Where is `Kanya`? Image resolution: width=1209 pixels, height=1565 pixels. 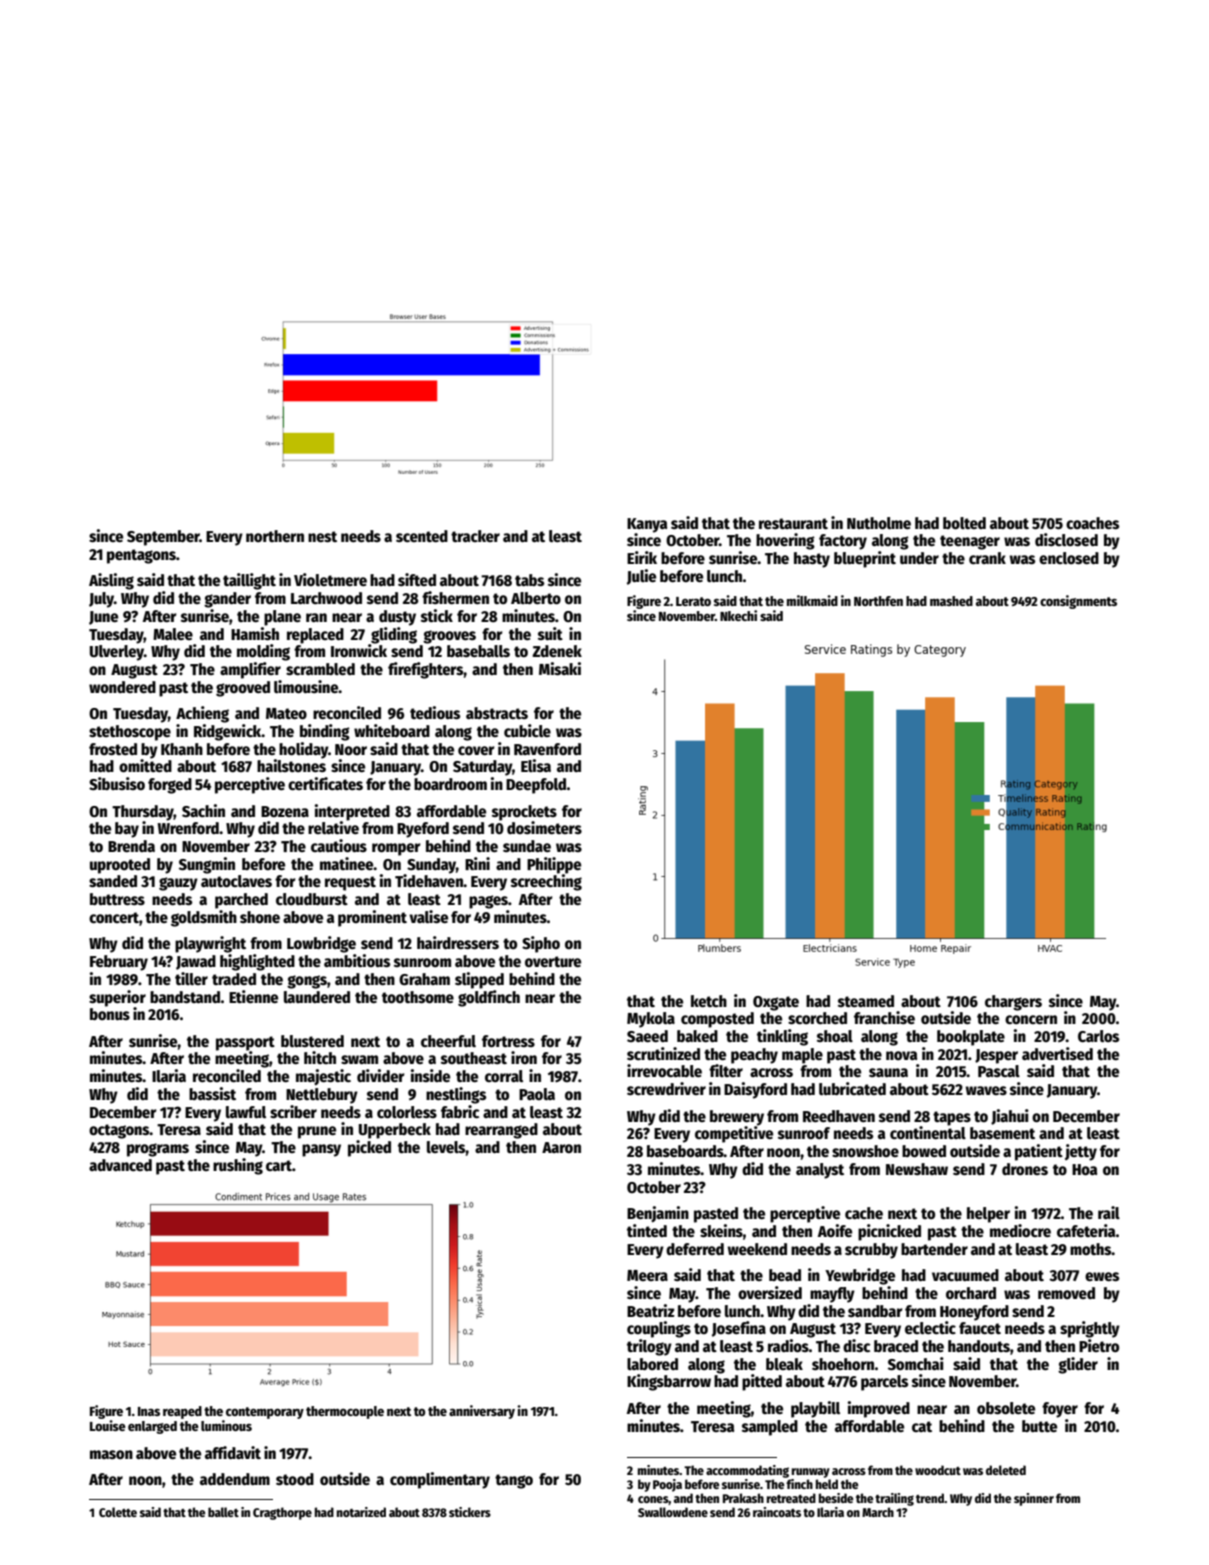
Kanya is located at coordinates (647, 525).
